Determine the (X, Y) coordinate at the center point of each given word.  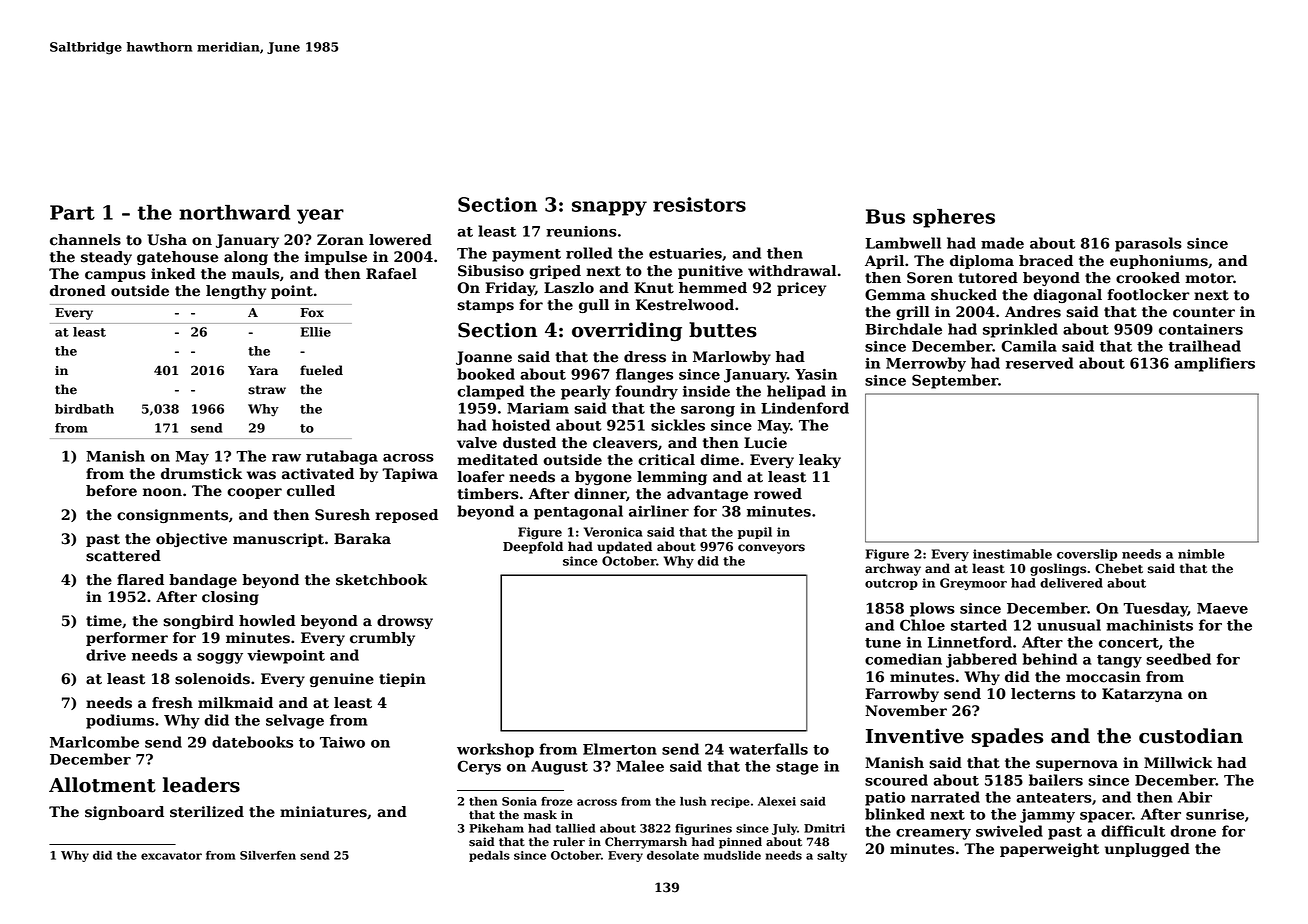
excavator (171, 856)
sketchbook (382, 580)
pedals (489, 856)
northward (234, 212)
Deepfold (533, 547)
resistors (699, 204)
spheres (954, 218)
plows (932, 609)
